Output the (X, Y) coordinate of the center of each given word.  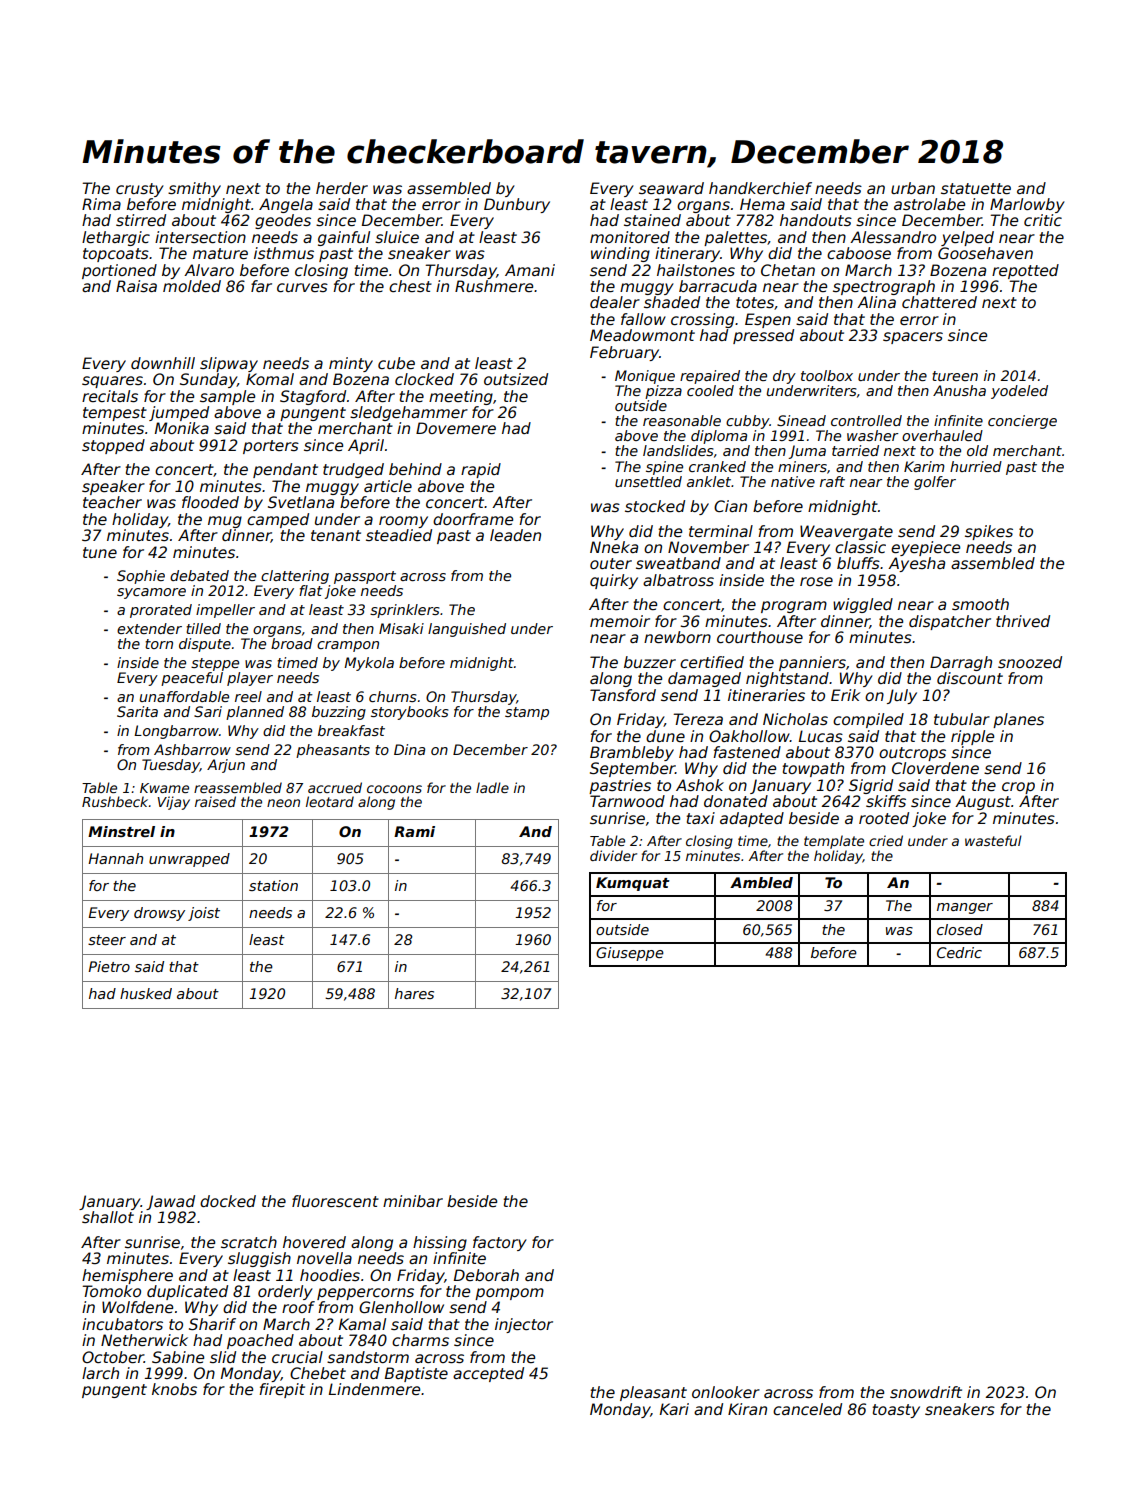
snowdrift (926, 1392)
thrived (1023, 621)
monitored (630, 237)
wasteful (993, 840)
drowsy (159, 914)
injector (524, 1325)
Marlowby (1027, 205)
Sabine (178, 1357)
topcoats (116, 255)
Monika (182, 428)
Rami (414, 831)
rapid (481, 470)
